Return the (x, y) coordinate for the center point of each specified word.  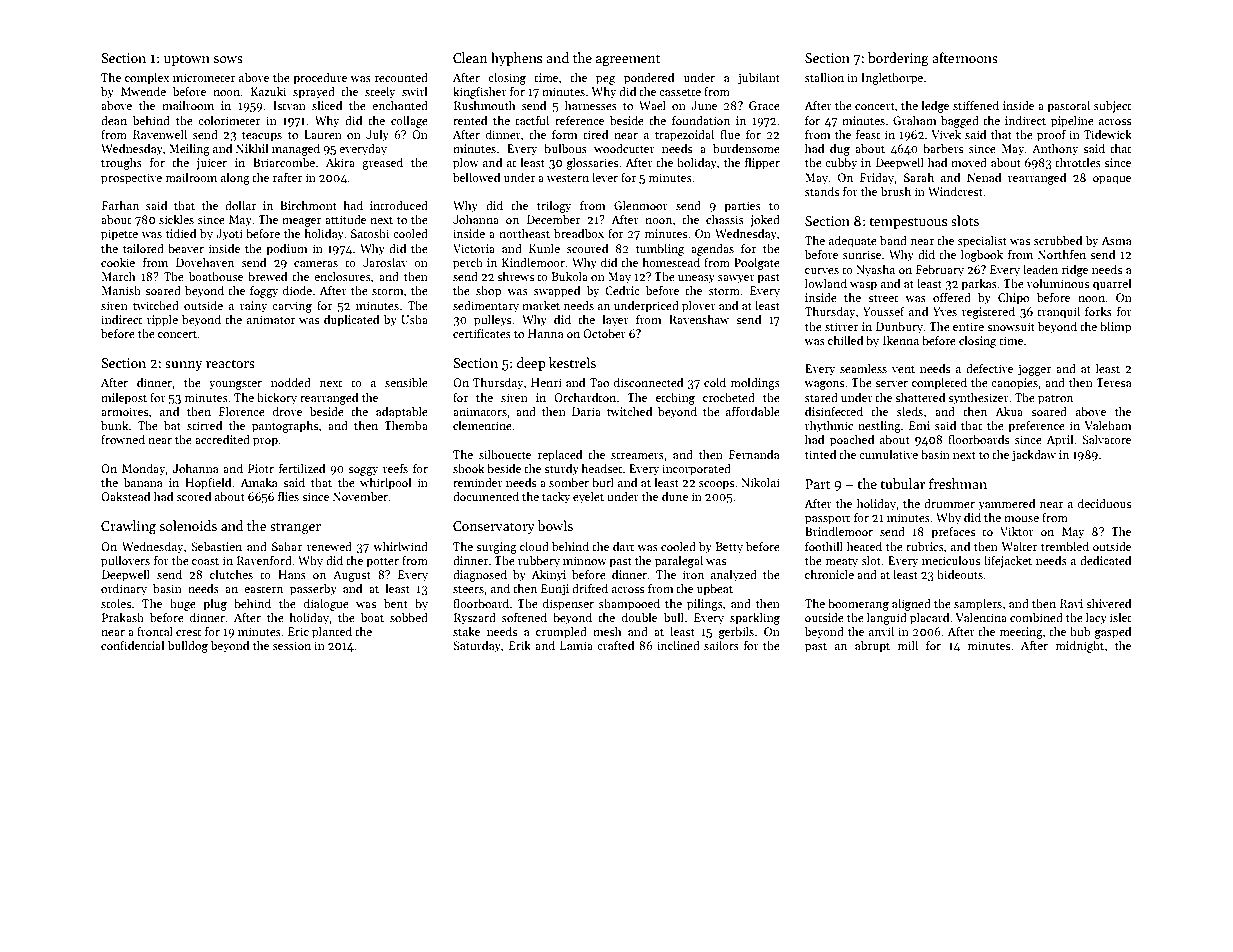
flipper (762, 163)
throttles (1078, 162)
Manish (121, 290)
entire (968, 326)
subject (1112, 107)
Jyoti (229, 235)
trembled (1065, 546)
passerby (313, 589)
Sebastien (216, 546)
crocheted (729, 397)
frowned (123, 439)
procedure (320, 78)
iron (693, 574)
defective (989, 368)
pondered (649, 78)
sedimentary (486, 306)
